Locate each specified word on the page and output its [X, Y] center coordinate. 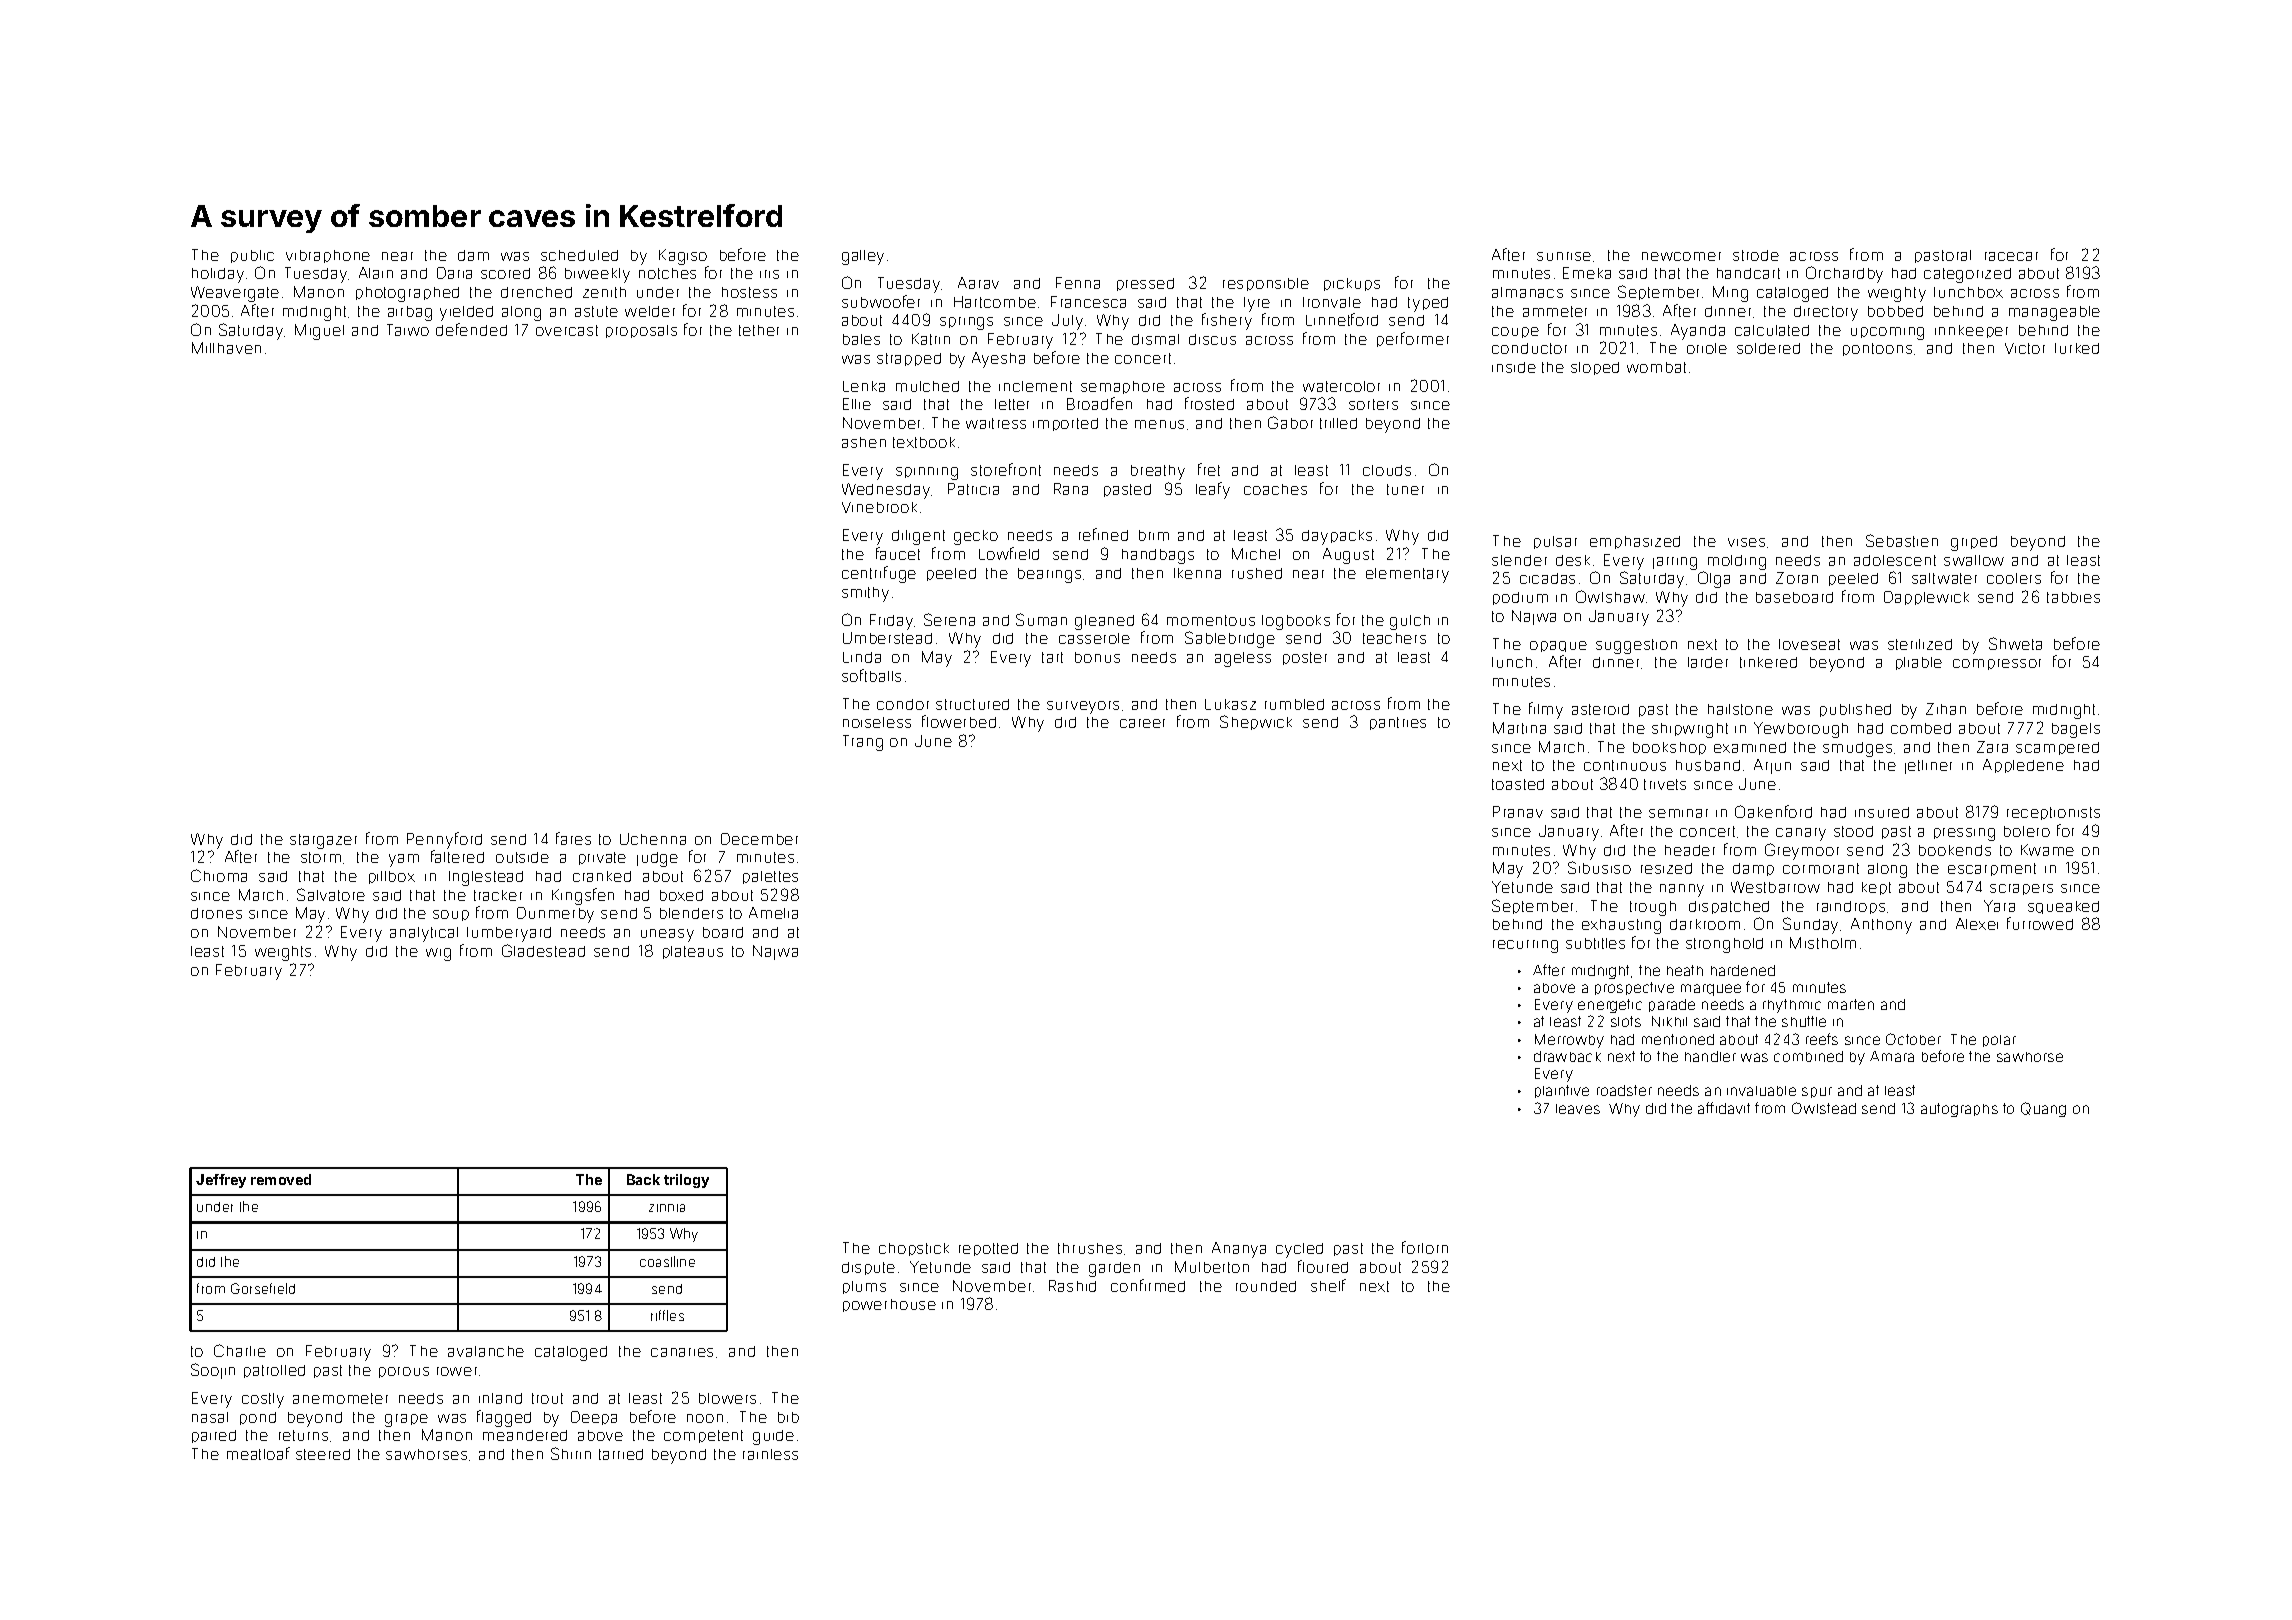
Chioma [219, 875]
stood [1853, 831]
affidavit [1724, 1108]
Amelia [773, 913]
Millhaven [226, 348]
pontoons [1877, 349]
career [1142, 723]
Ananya [1239, 1250]
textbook [924, 442]
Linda [862, 657]
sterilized [1920, 644]
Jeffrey [221, 1181]
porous [404, 1372]
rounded [1266, 1286]
